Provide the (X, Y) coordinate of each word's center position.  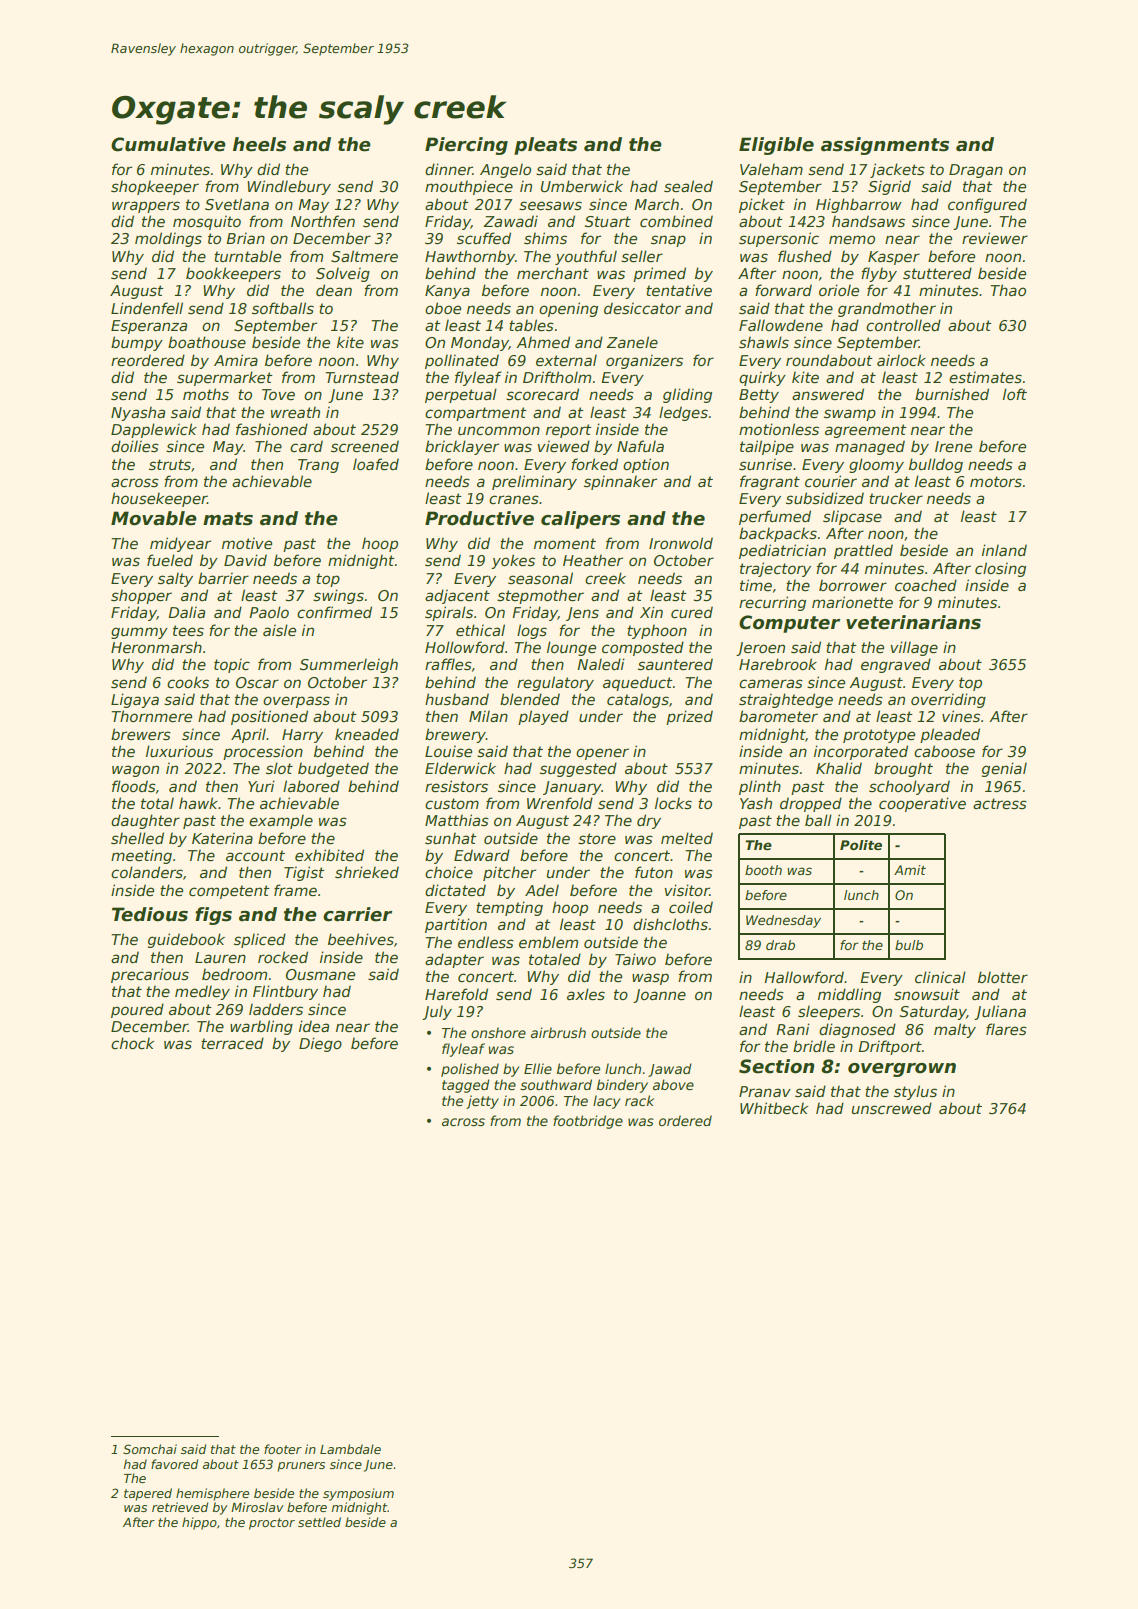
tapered (148, 1494)
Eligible (776, 146)
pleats (545, 146)
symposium (358, 1494)
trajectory (775, 569)
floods (134, 786)
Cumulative (168, 144)
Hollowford (465, 647)
